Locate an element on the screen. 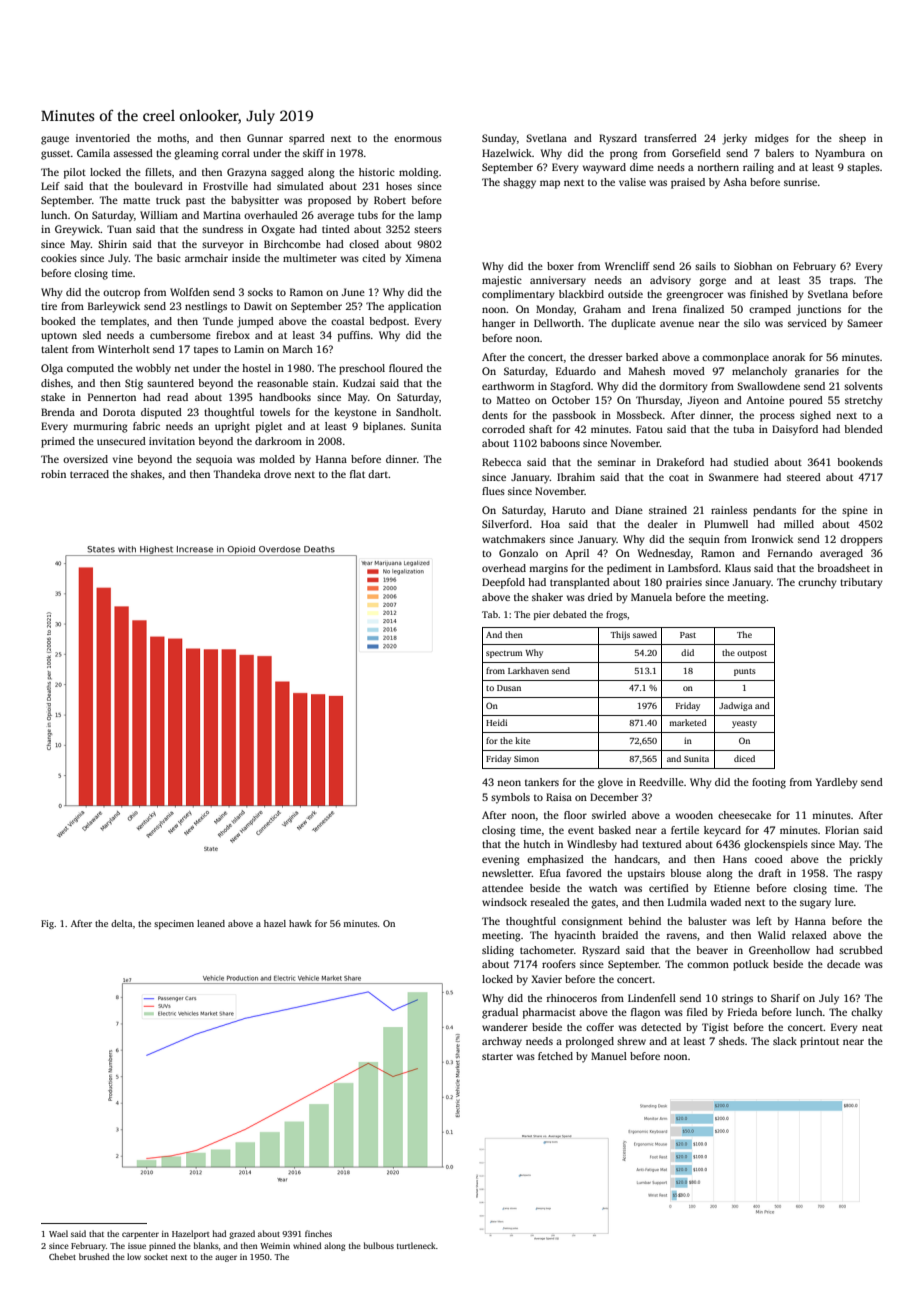 The width and height of the screenshot is (924, 1308). sunrise is located at coordinates (800, 182).
